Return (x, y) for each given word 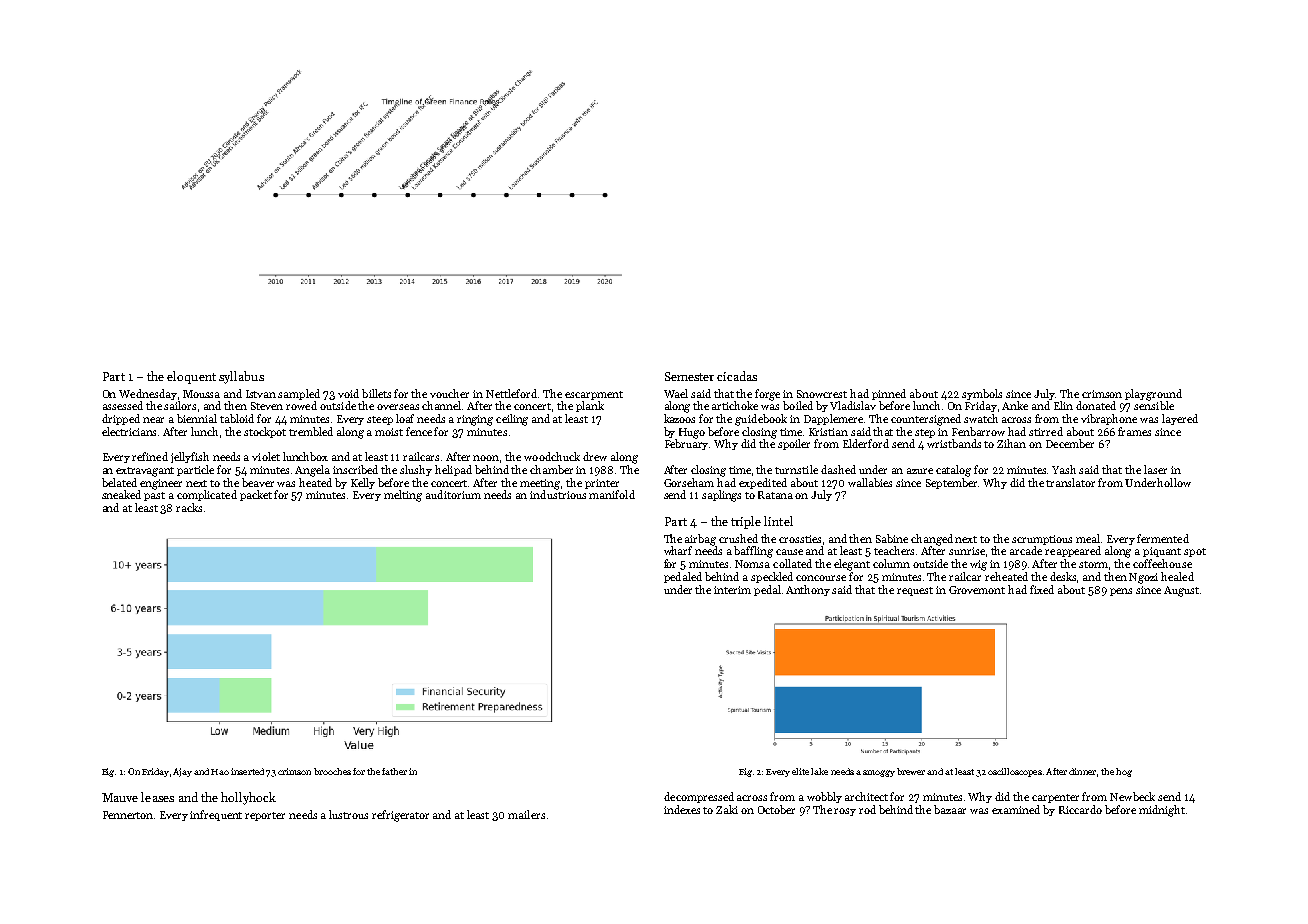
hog (1124, 772)
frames (1134, 431)
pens (1121, 592)
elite (800, 771)
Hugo (692, 433)
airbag (700, 540)
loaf (405, 418)
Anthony (808, 590)
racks (189, 507)
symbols (982, 394)
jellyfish (190, 457)
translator (1070, 482)
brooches (332, 771)
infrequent (216, 815)
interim (732, 590)
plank (590, 406)
